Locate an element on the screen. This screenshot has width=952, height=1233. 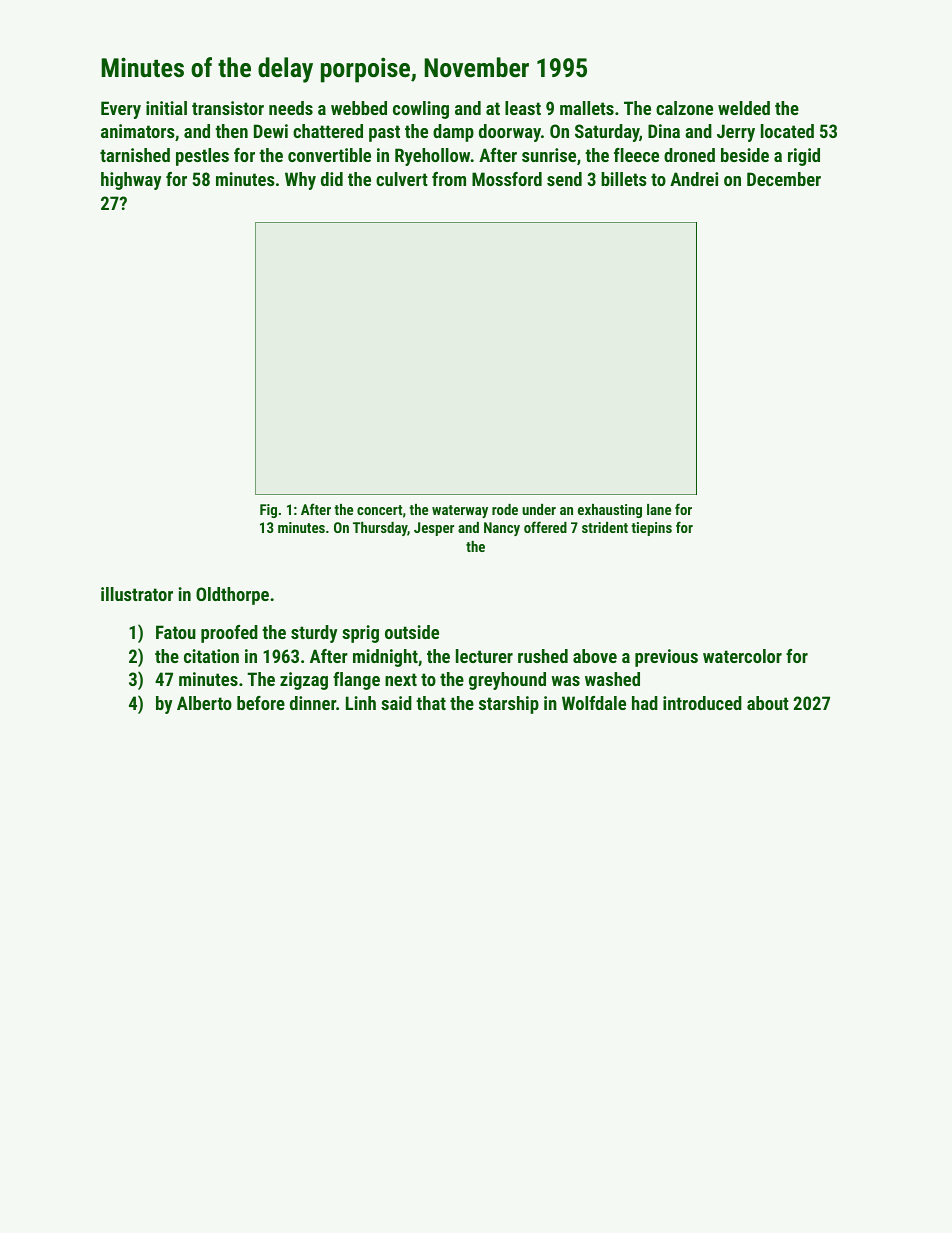
Every is located at coordinates (121, 110).
